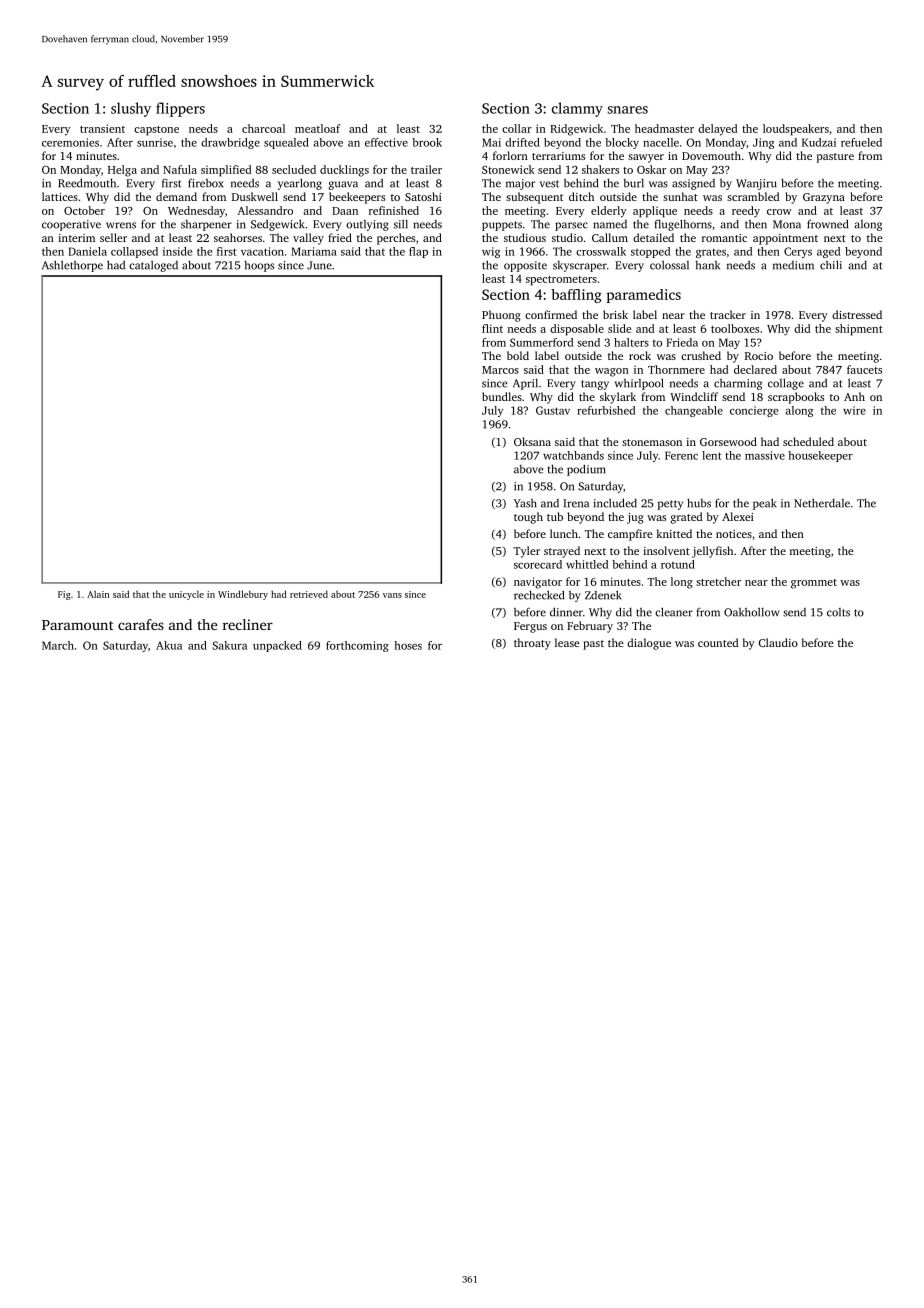 The height and width of the screenshot is (1308, 924). I want to click on Yash, so click(525, 503).
